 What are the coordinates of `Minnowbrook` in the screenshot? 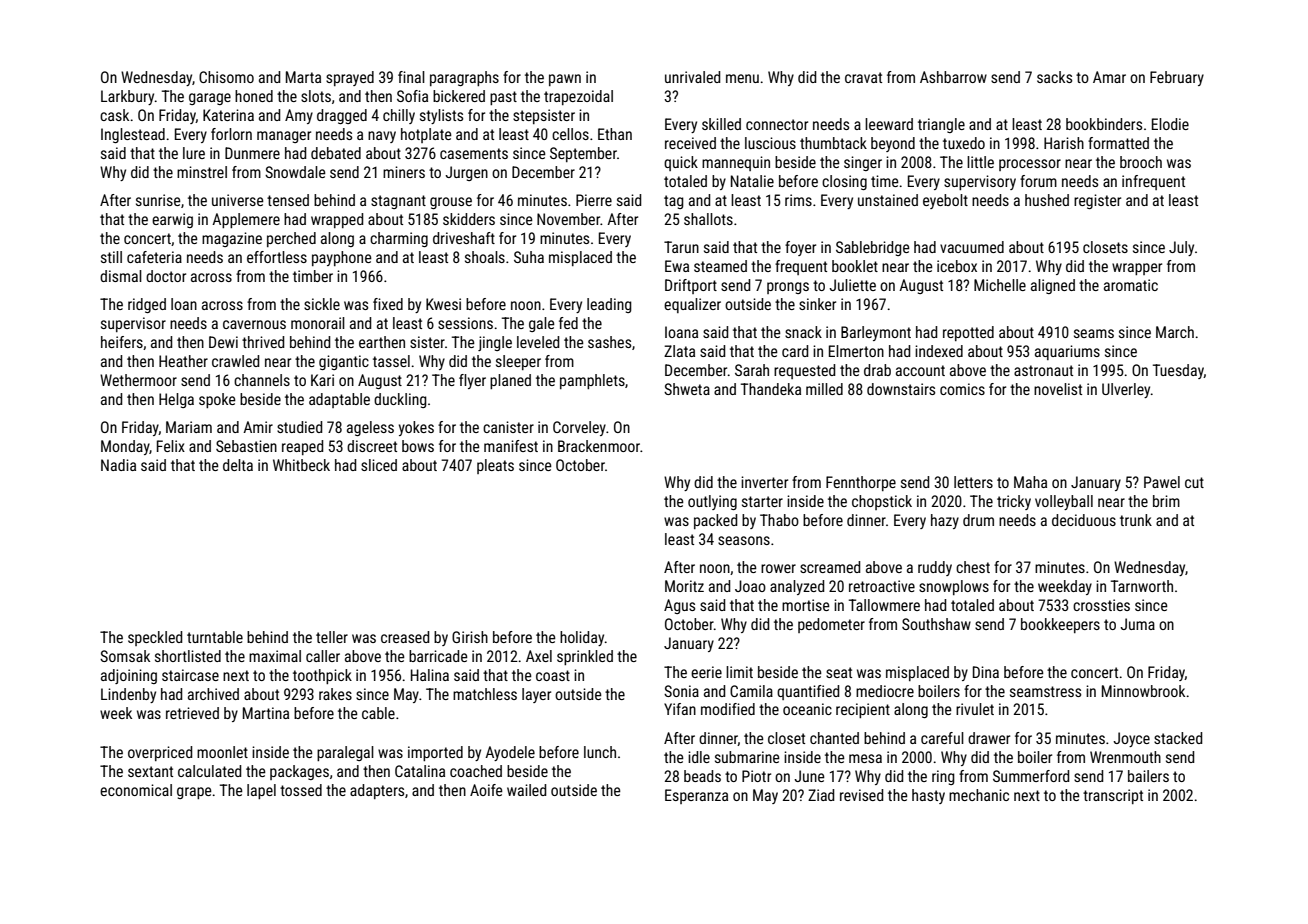 It's located at (1143, 691).
